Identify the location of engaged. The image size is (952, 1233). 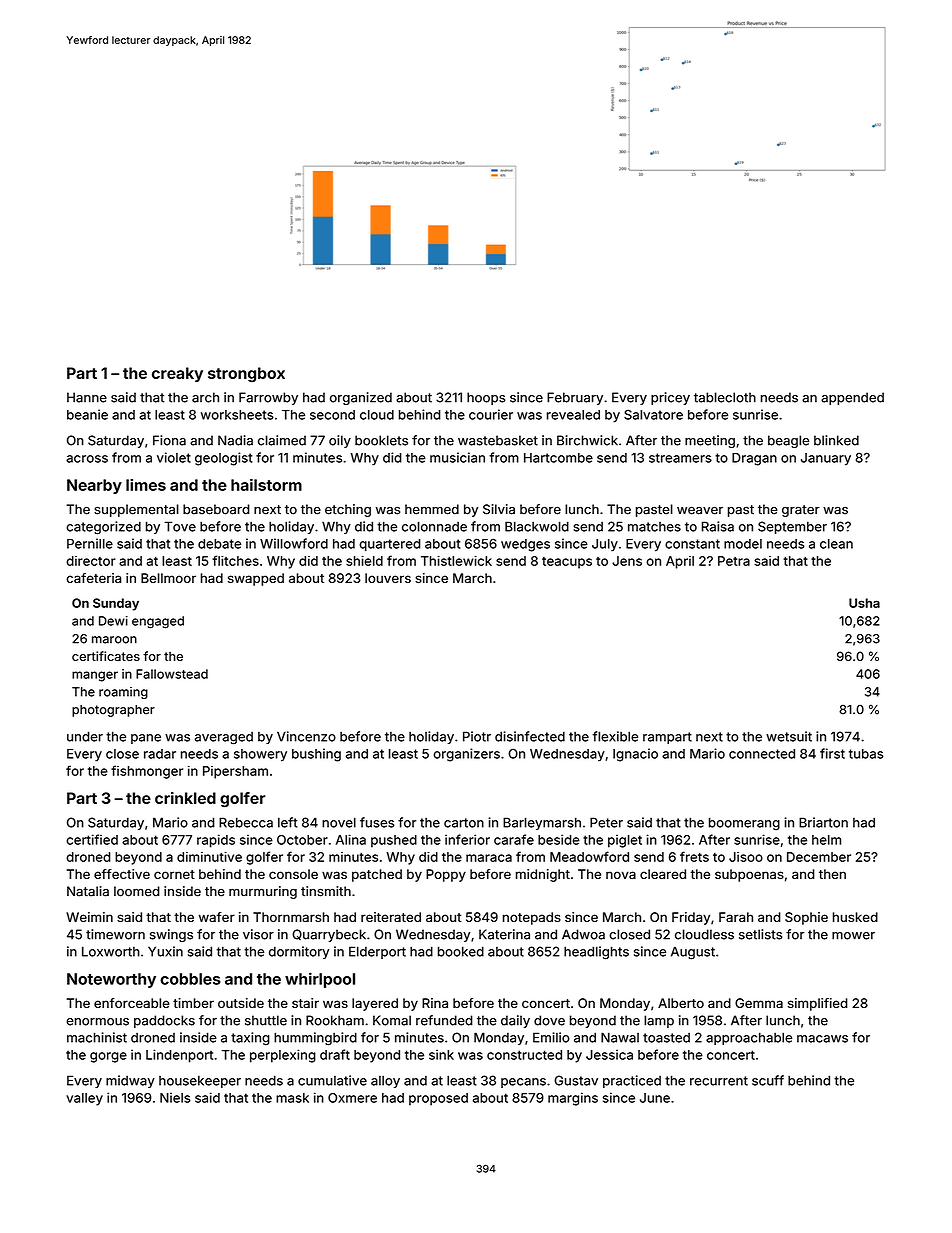
(158, 622).
